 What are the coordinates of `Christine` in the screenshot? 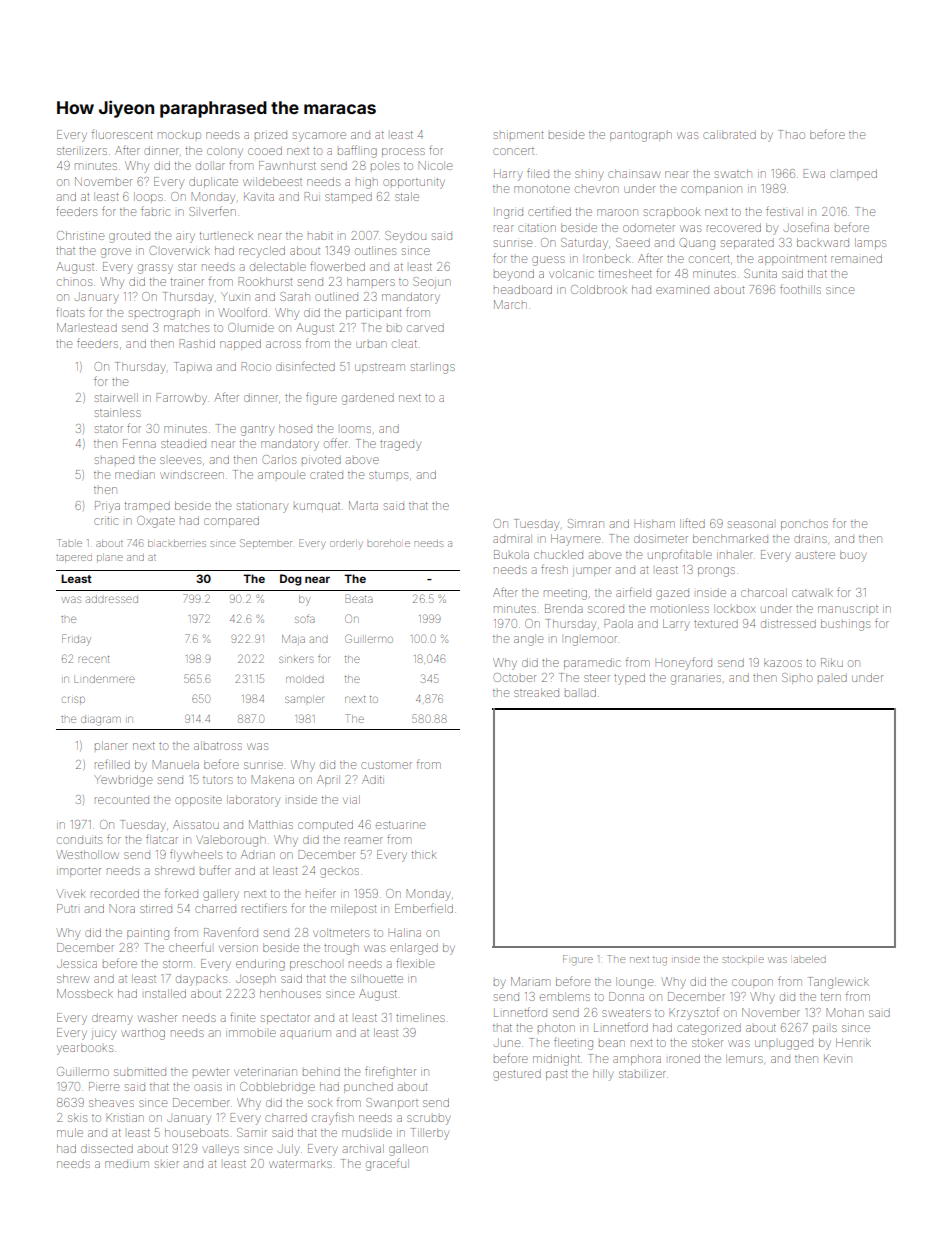 It's located at (80, 235).
